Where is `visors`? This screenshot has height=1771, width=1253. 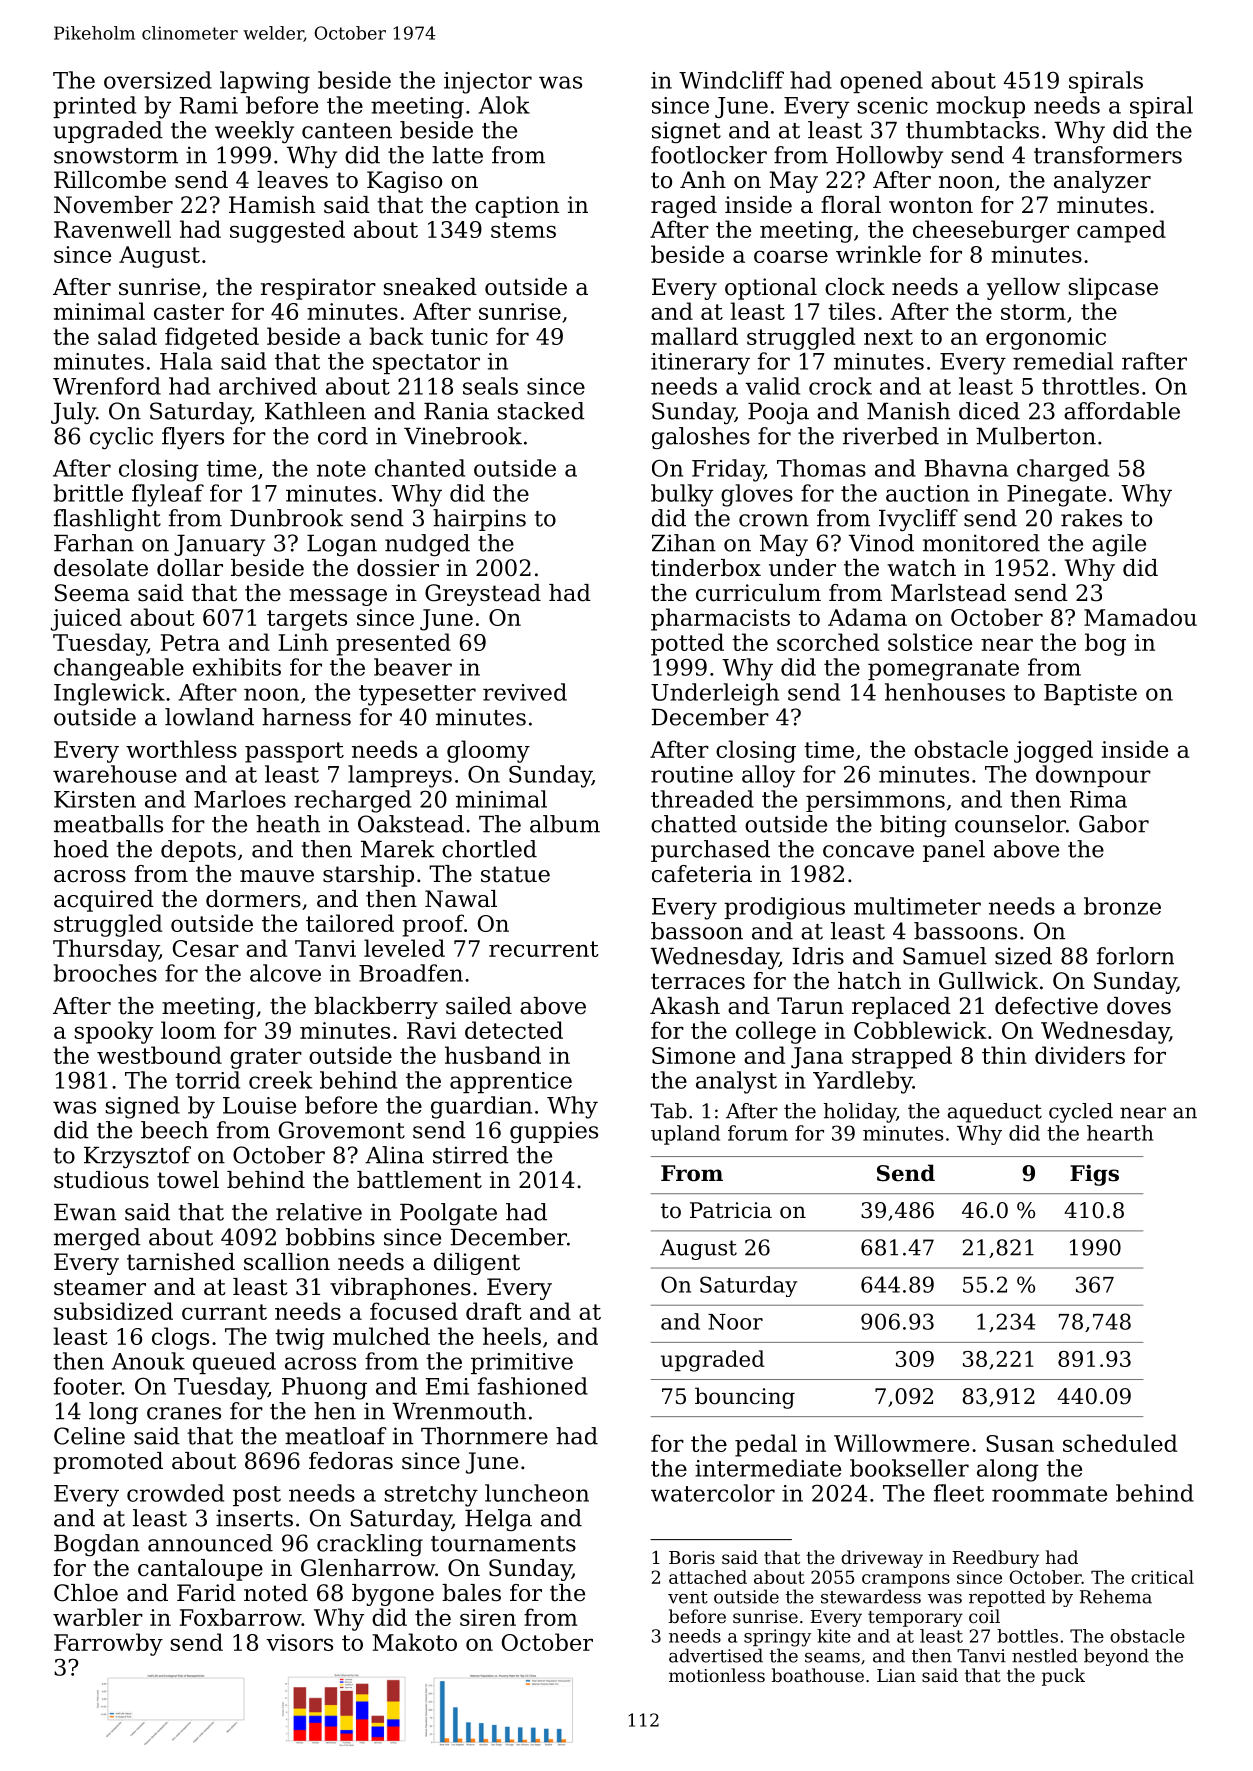 visors is located at coordinates (299, 1642).
